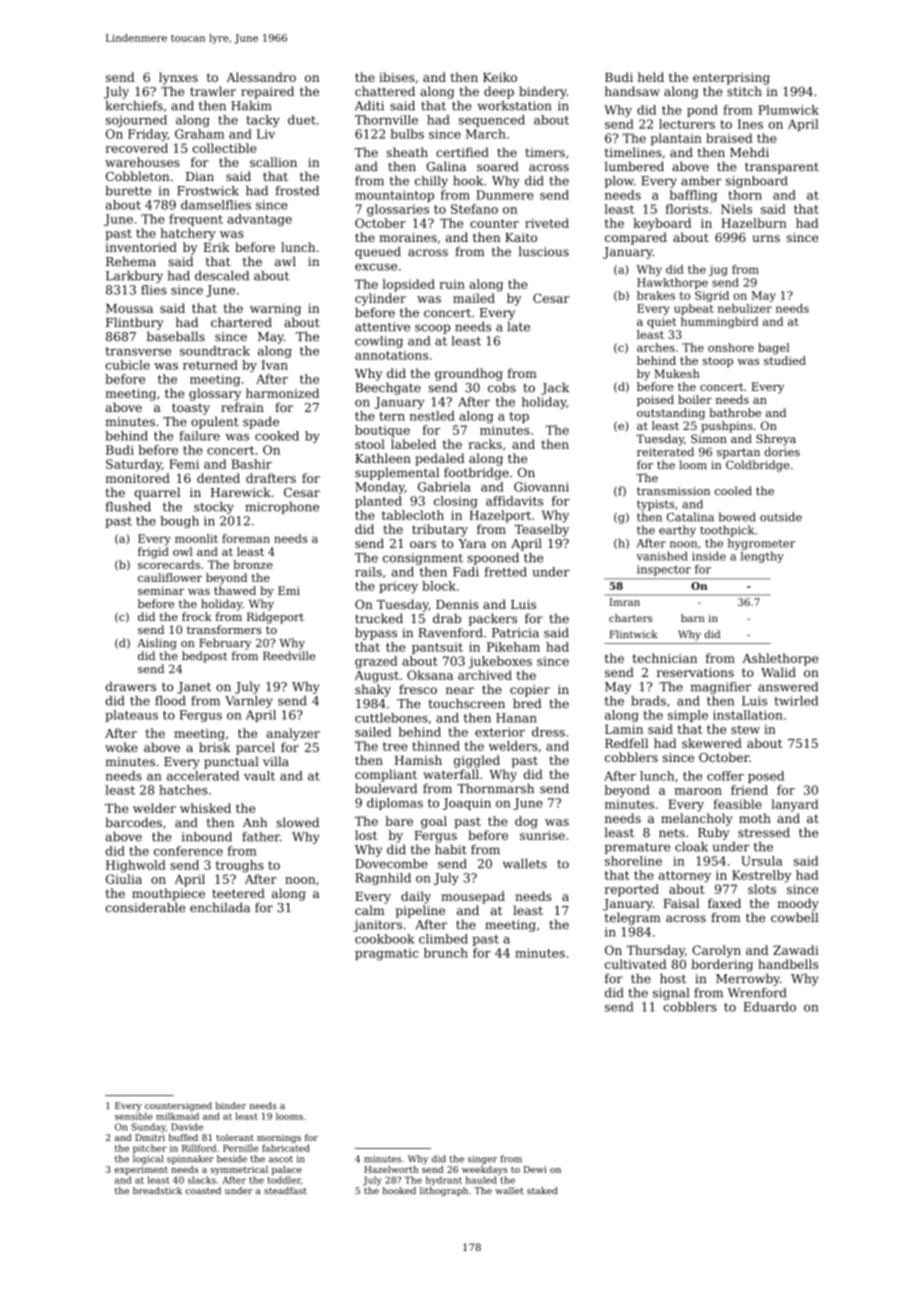 Image resolution: width=924 pixels, height=1308 pixels. Describe the element at coordinates (724, 903) in the image. I see `faxed` at that location.
